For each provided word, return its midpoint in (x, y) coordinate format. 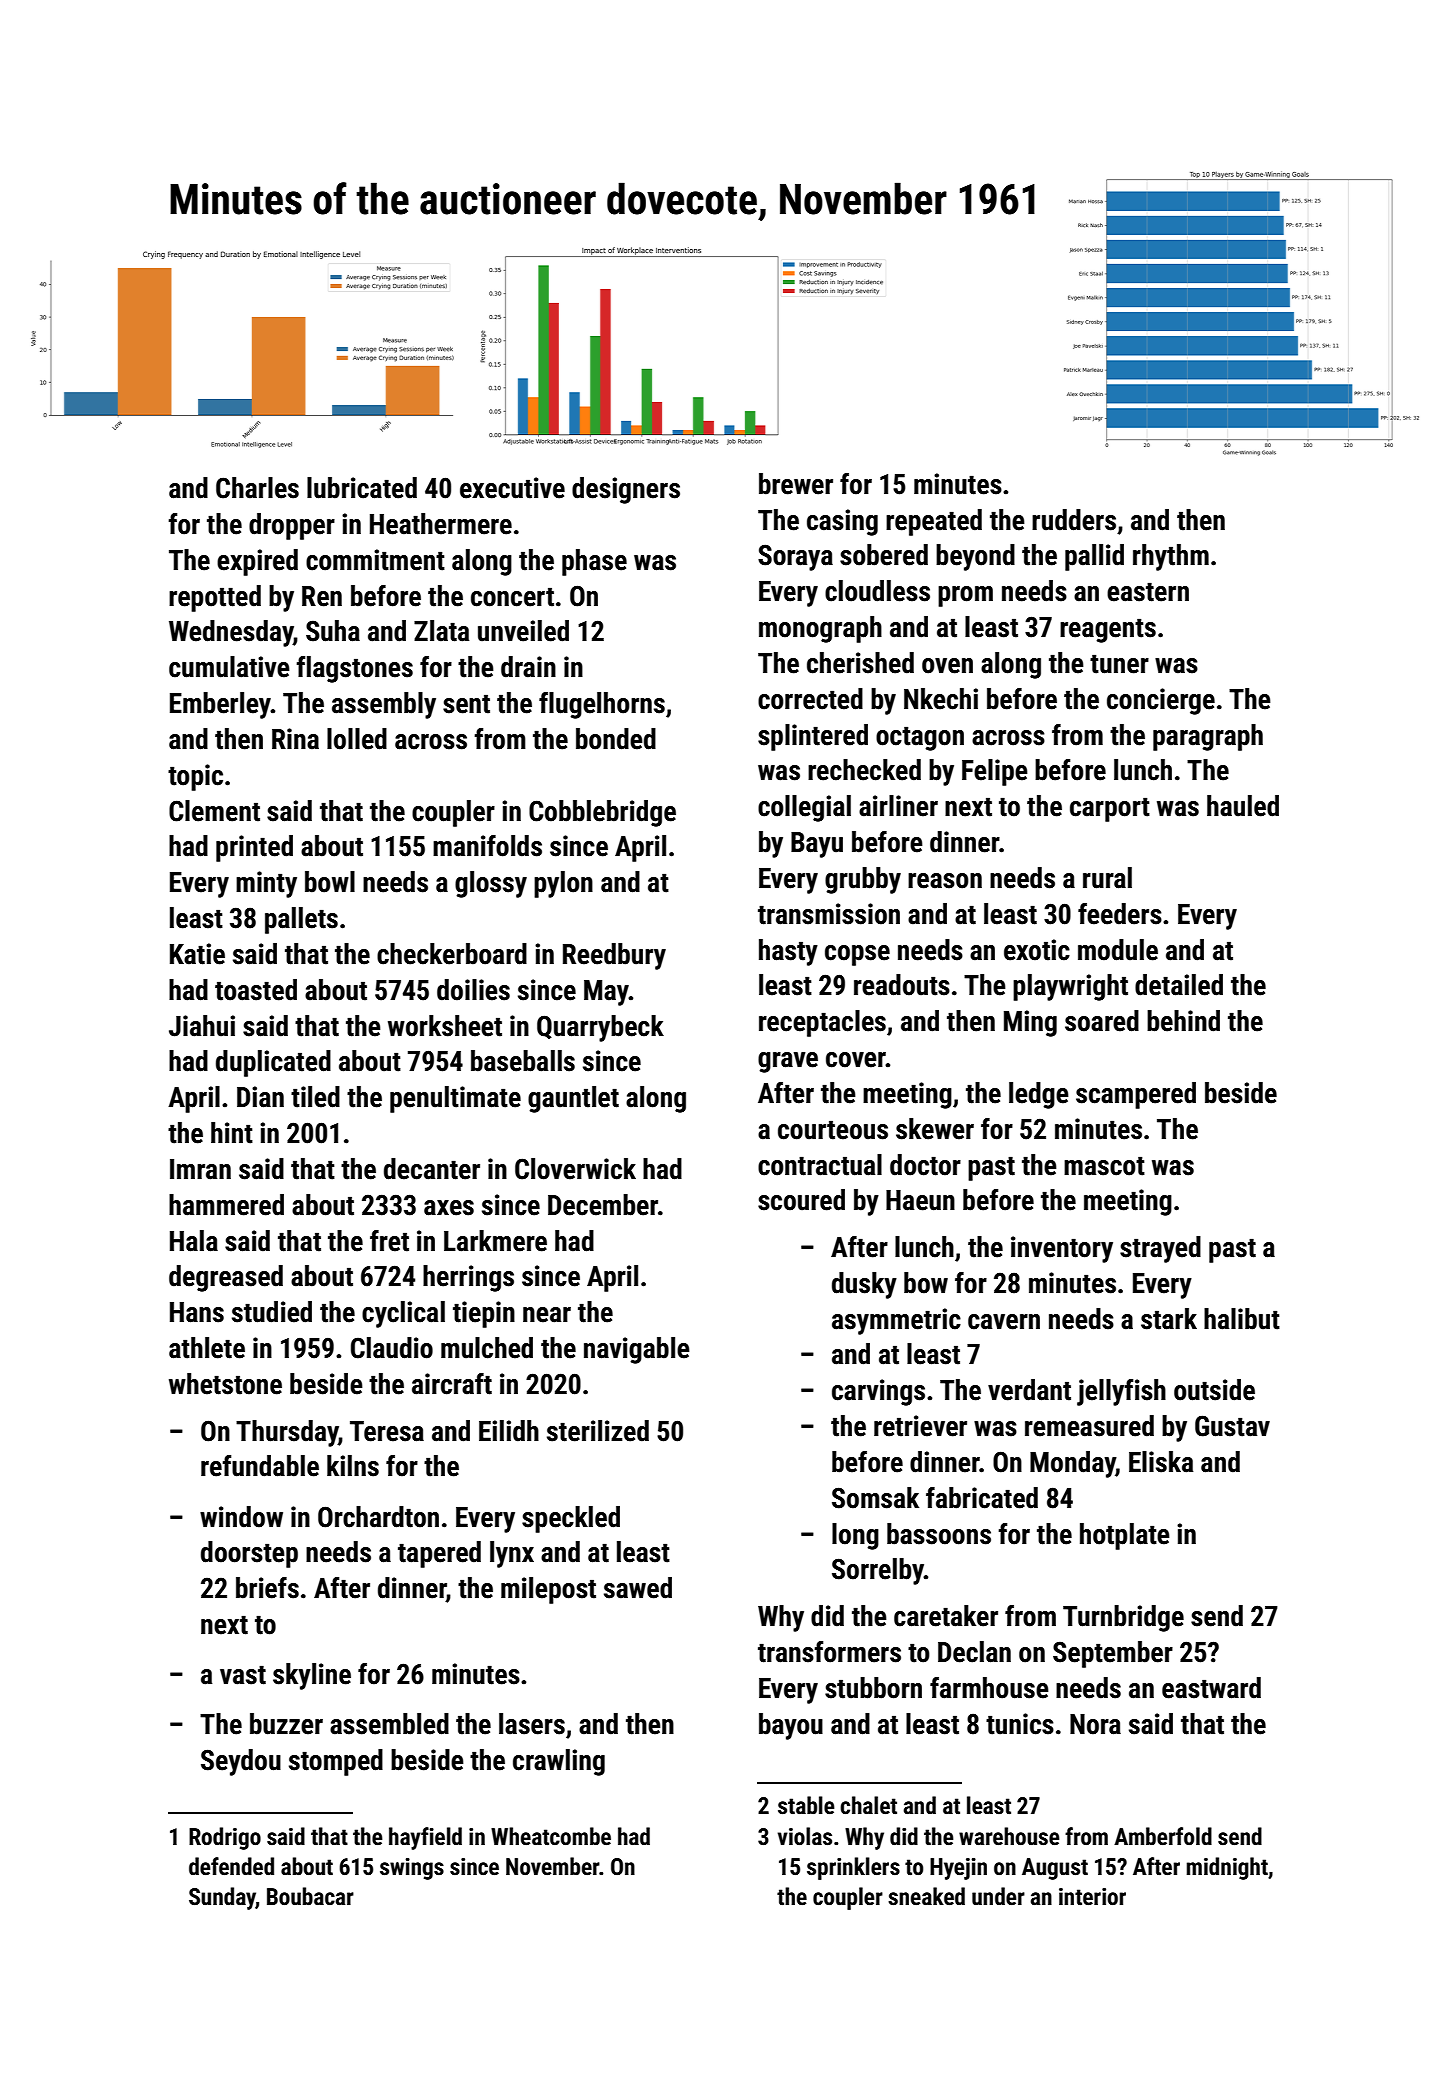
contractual (820, 1165)
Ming (1030, 1023)
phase (594, 562)
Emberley (220, 705)
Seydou (241, 1762)
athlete (207, 1348)
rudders (1074, 520)
